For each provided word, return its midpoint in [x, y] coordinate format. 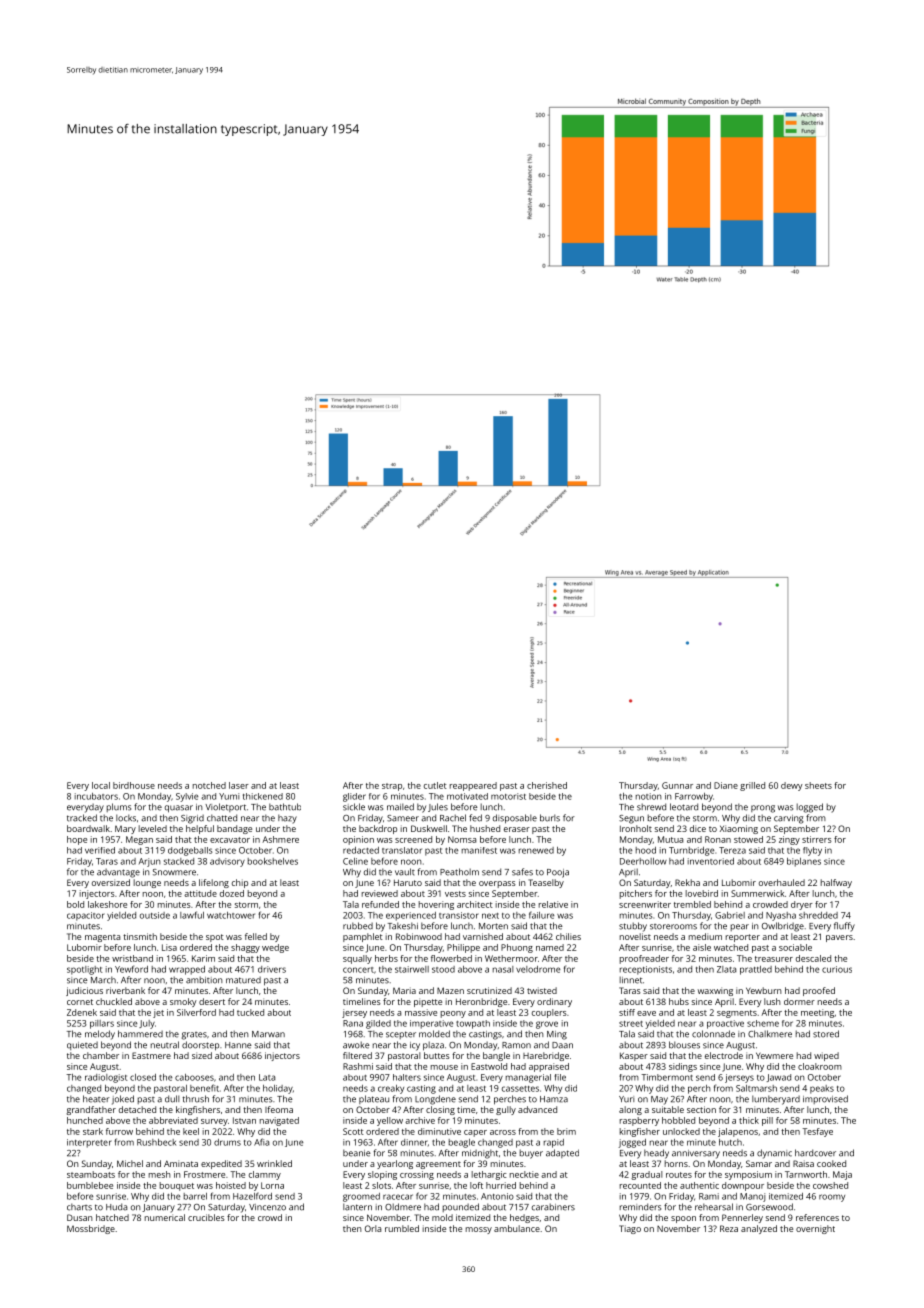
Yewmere [774, 1056]
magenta [102, 938]
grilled [752, 786]
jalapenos [738, 1132]
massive [421, 1012]
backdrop [378, 829]
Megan [139, 840]
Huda [116, 1207]
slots [381, 1185]
